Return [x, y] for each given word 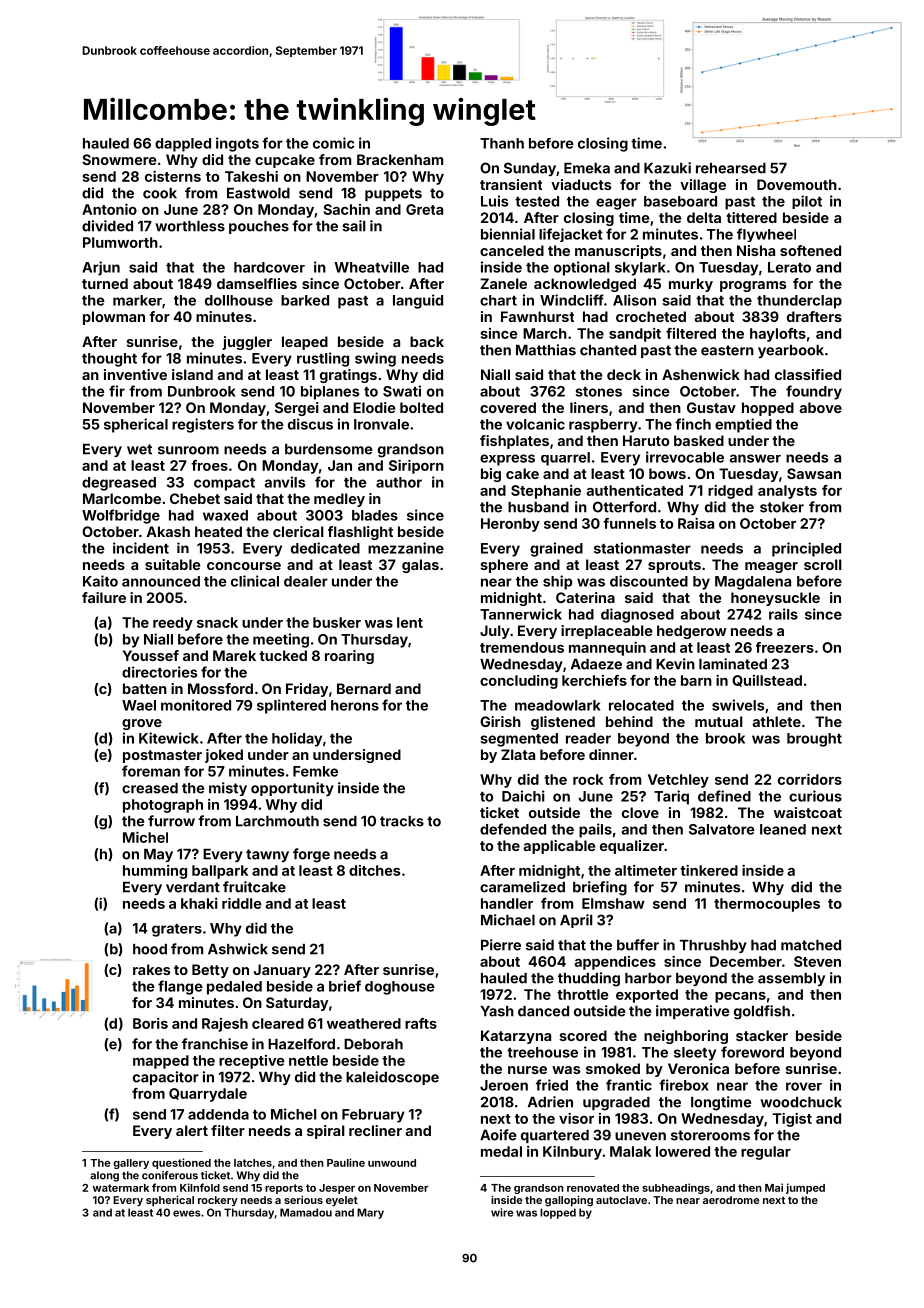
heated [218, 531]
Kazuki [667, 168]
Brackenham [400, 159]
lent [410, 622]
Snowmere [119, 159]
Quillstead [767, 681]
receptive [252, 1062]
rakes [151, 969]
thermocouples [767, 905]
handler [507, 903]
